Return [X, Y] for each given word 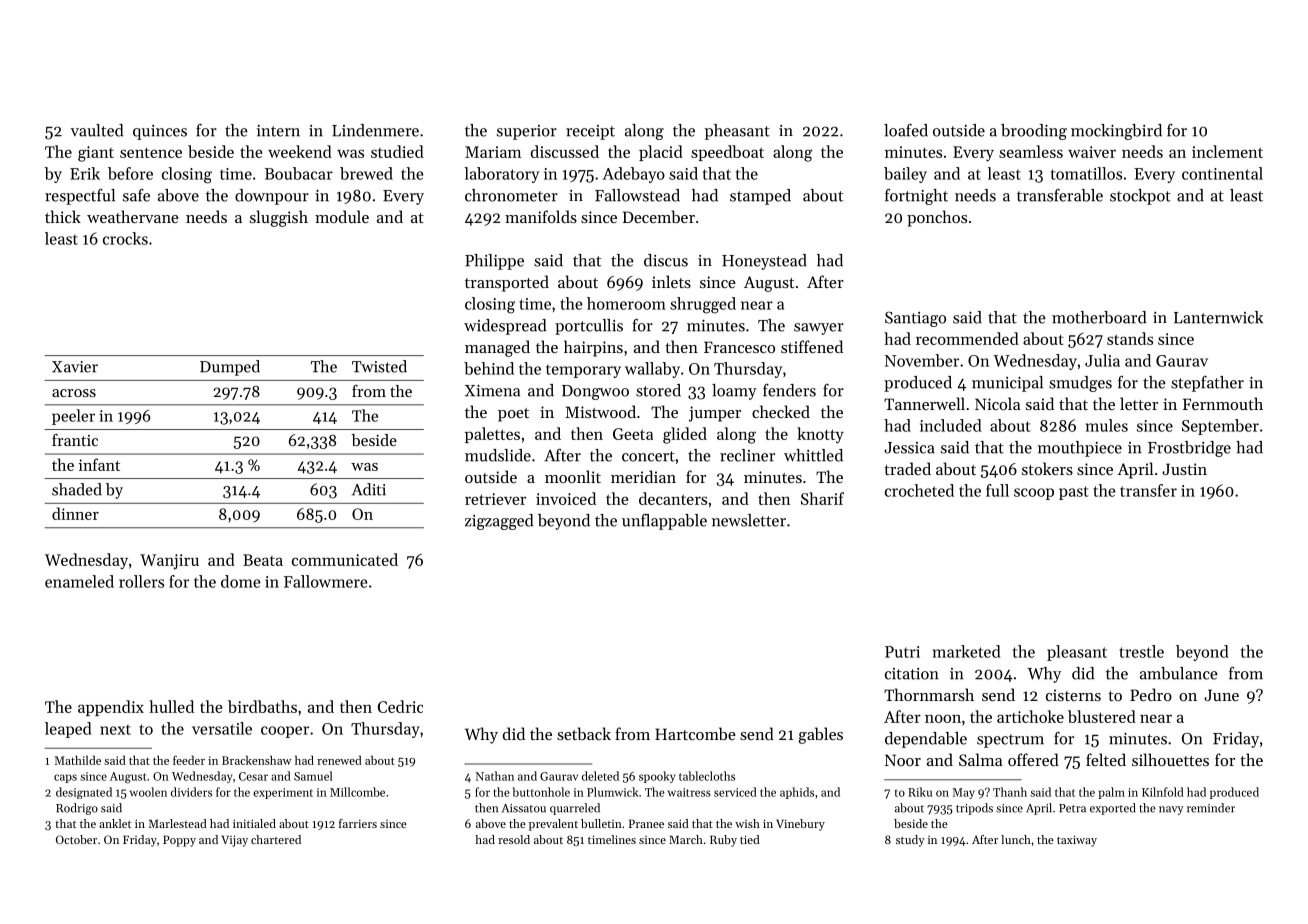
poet [513, 415]
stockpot [1140, 197]
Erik [85, 173]
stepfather [1207, 384]
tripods [974, 809]
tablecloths [707, 776]
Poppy [179, 841]
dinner [75, 513]
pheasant [737, 132]
